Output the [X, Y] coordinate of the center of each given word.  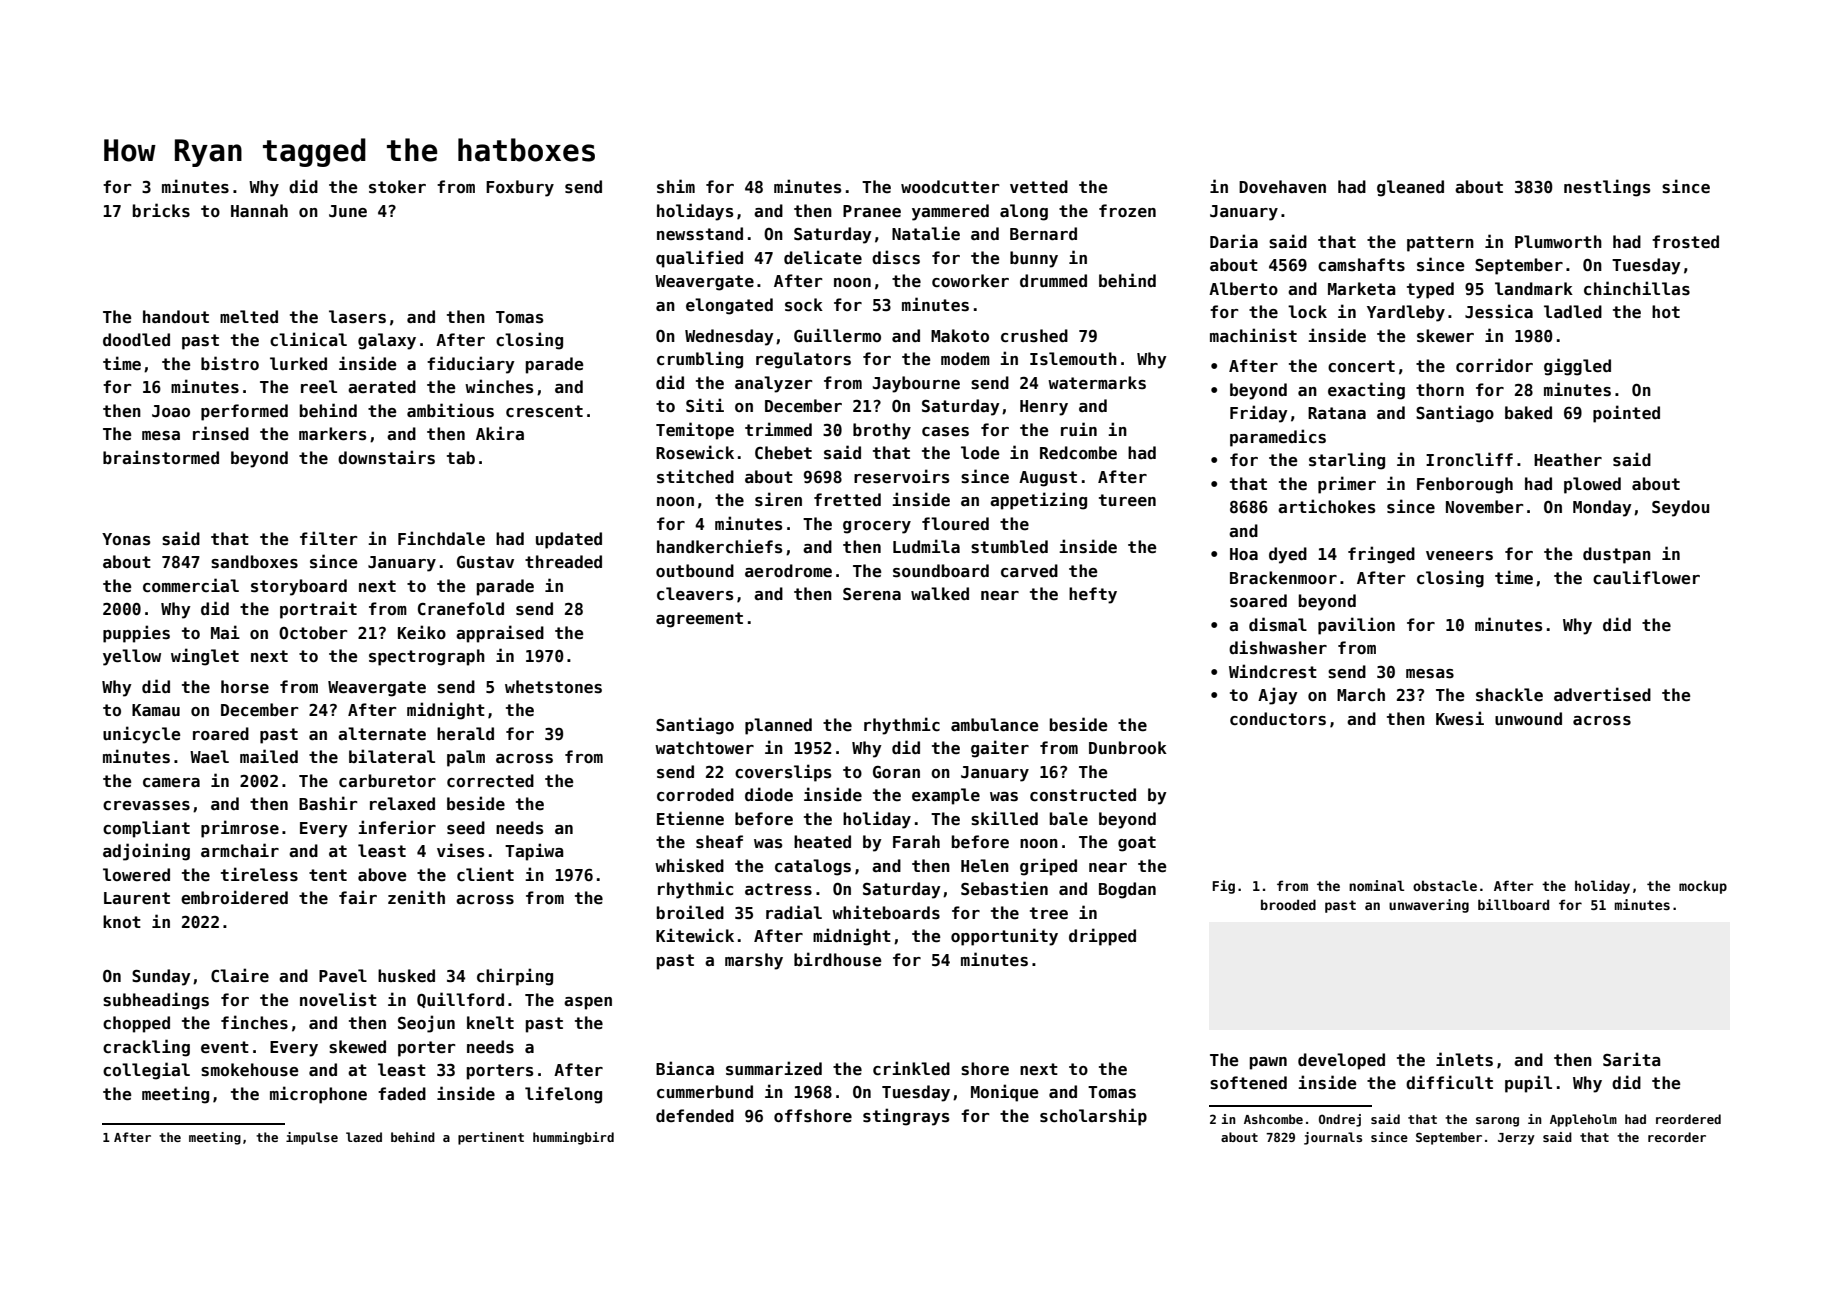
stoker [397, 187]
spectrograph [427, 657]
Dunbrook [1128, 747]
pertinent [491, 1138]
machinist [1253, 335]
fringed [1381, 555]
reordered [1688, 1119]
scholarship [1093, 1117]
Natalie [926, 233]
